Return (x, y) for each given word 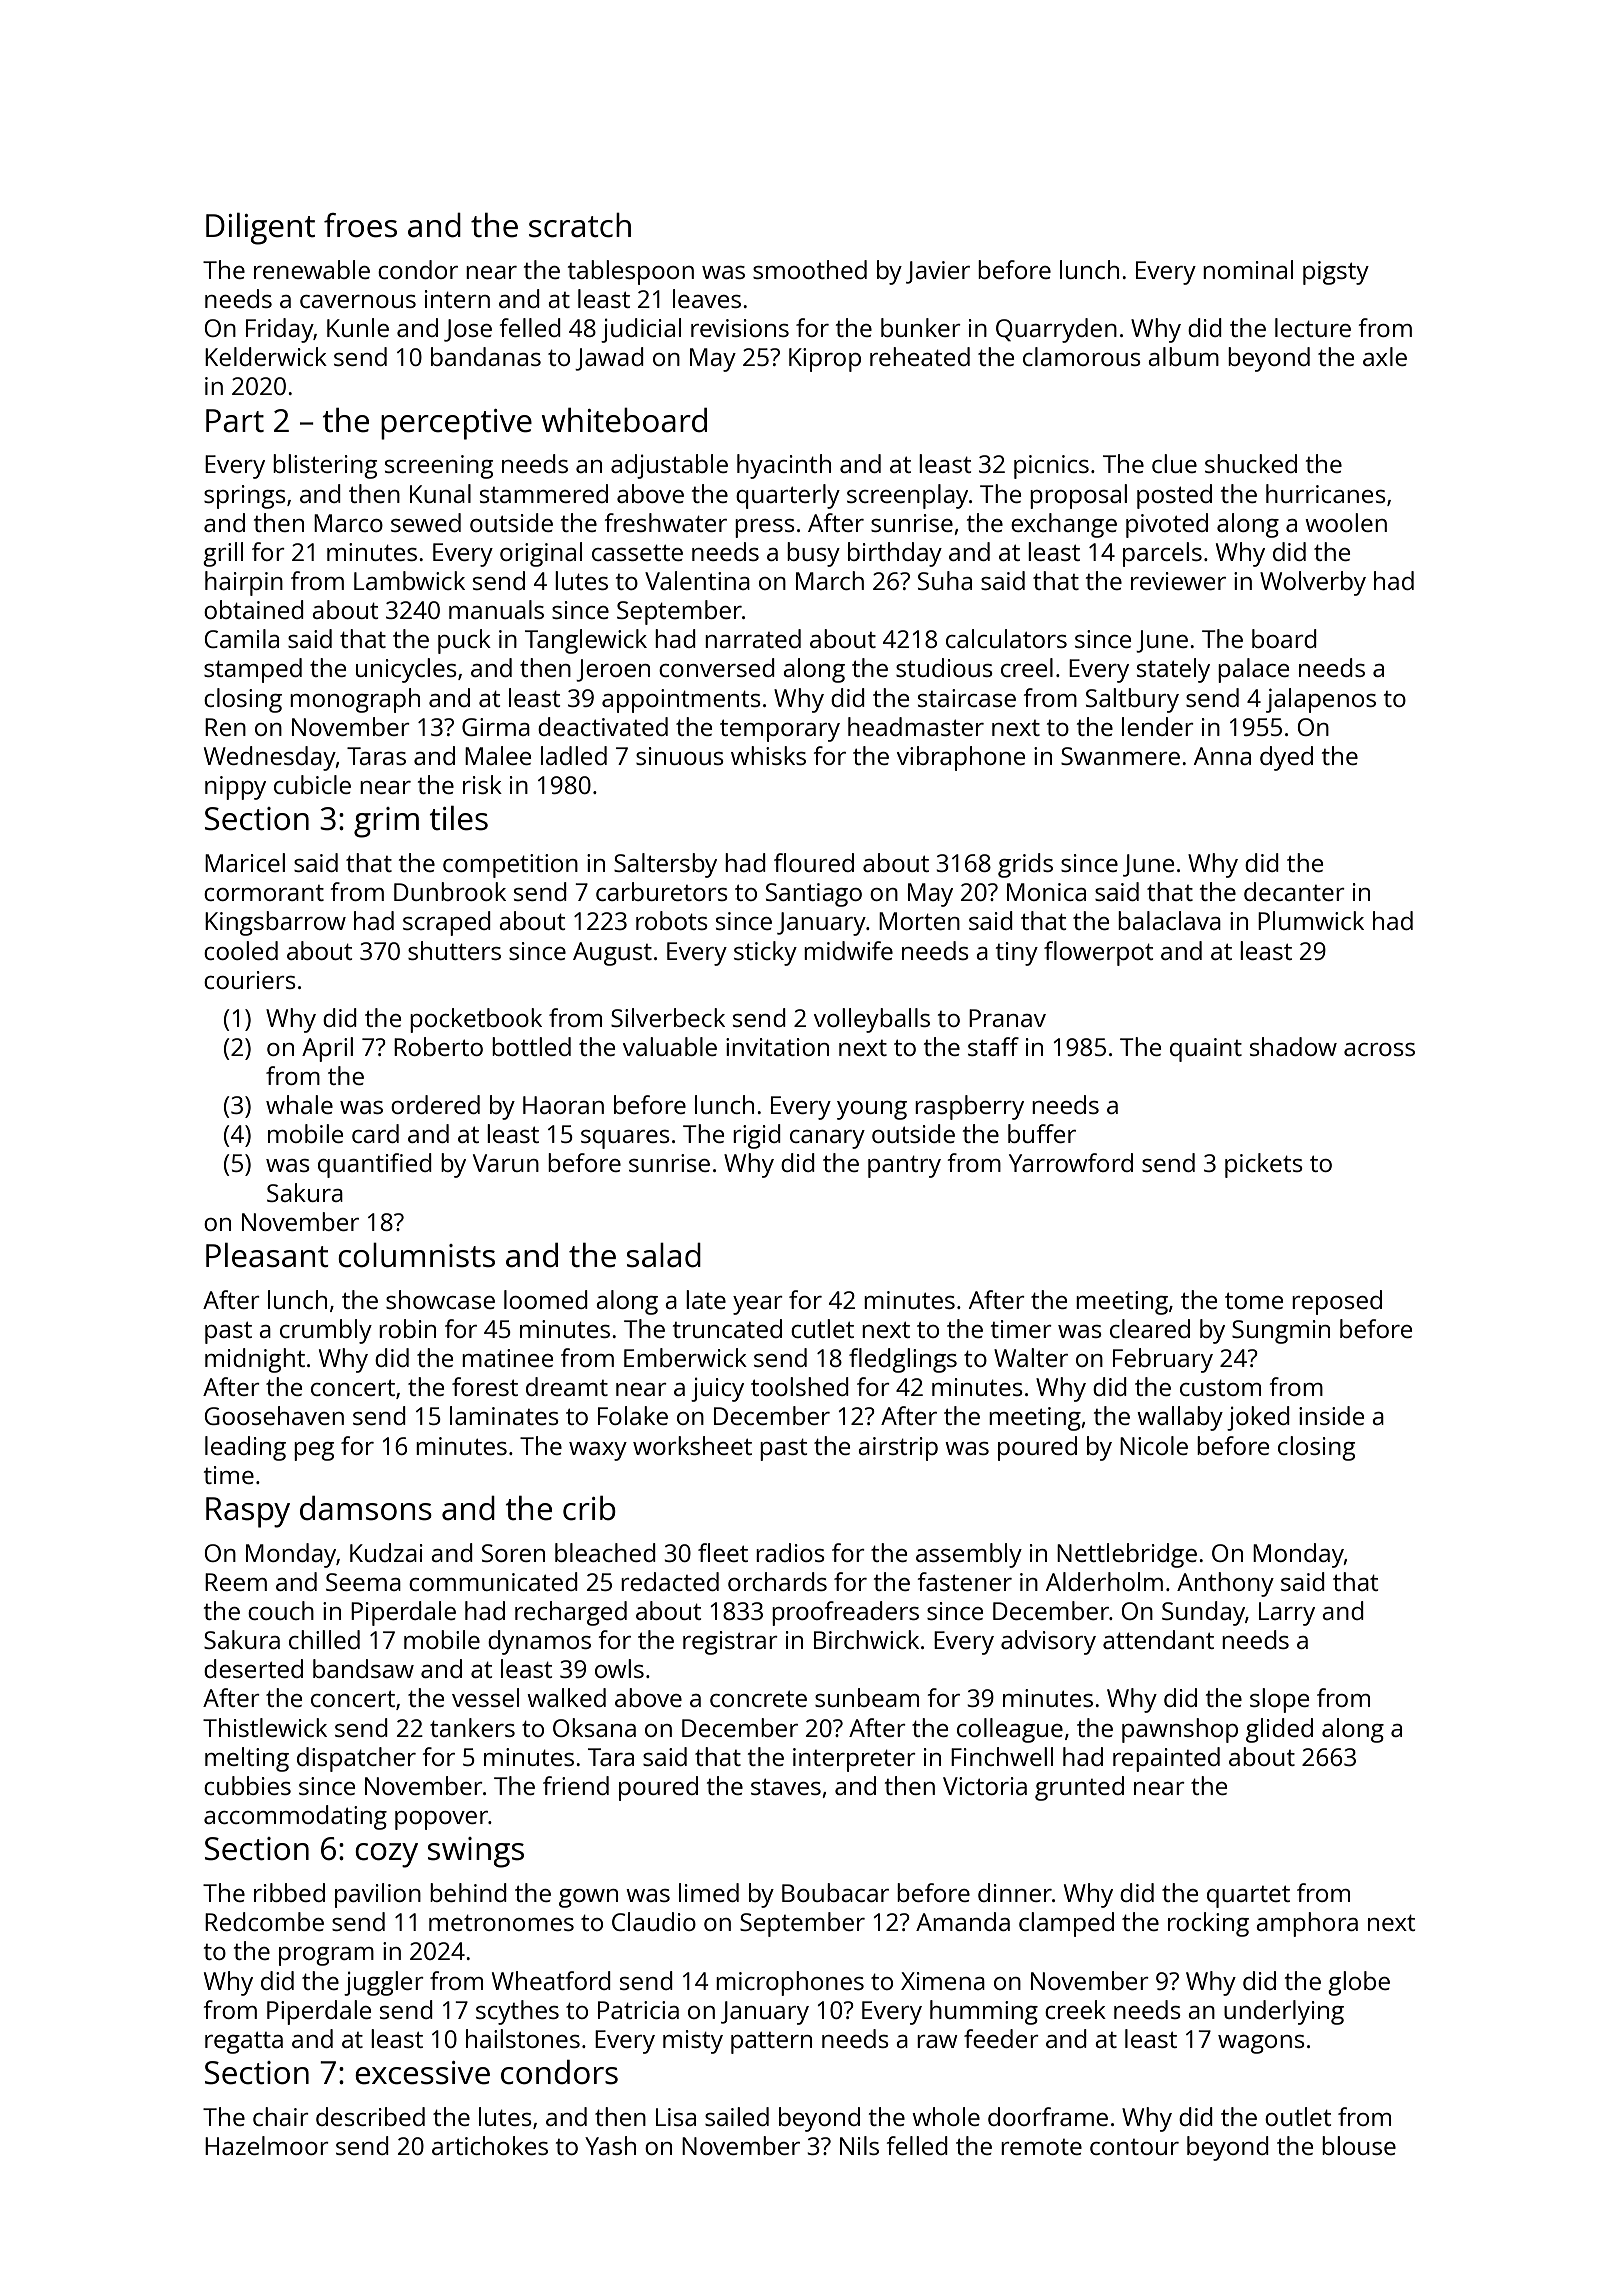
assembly (969, 1555)
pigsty (1336, 273)
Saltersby (665, 865)
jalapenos (1321, 700)
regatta (244, 2043)
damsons (366, 1508)
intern (457, 299)
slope (1279, 1700)
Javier (938, 272)
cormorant (264, 893)
